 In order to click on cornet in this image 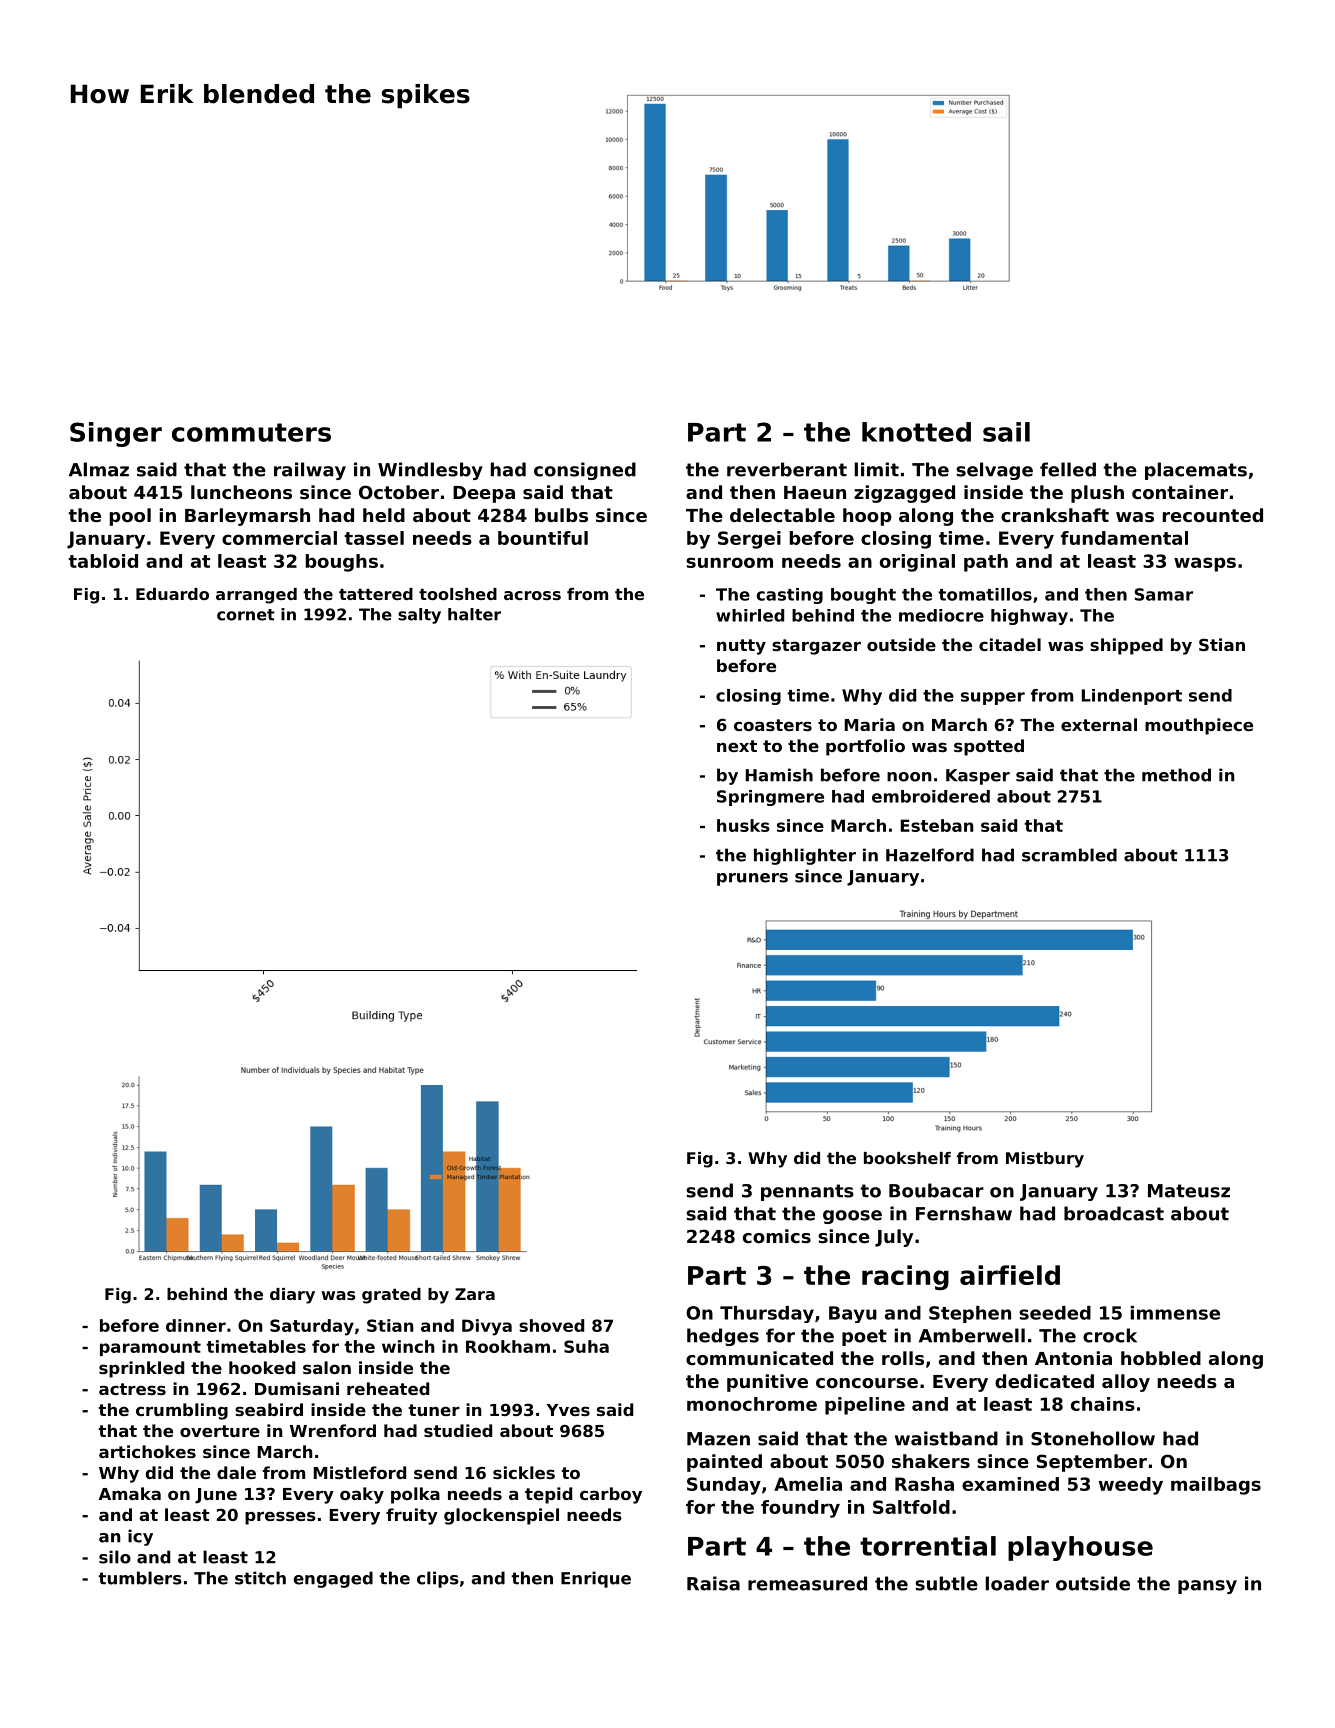, I will do `click(246, 615)`.
